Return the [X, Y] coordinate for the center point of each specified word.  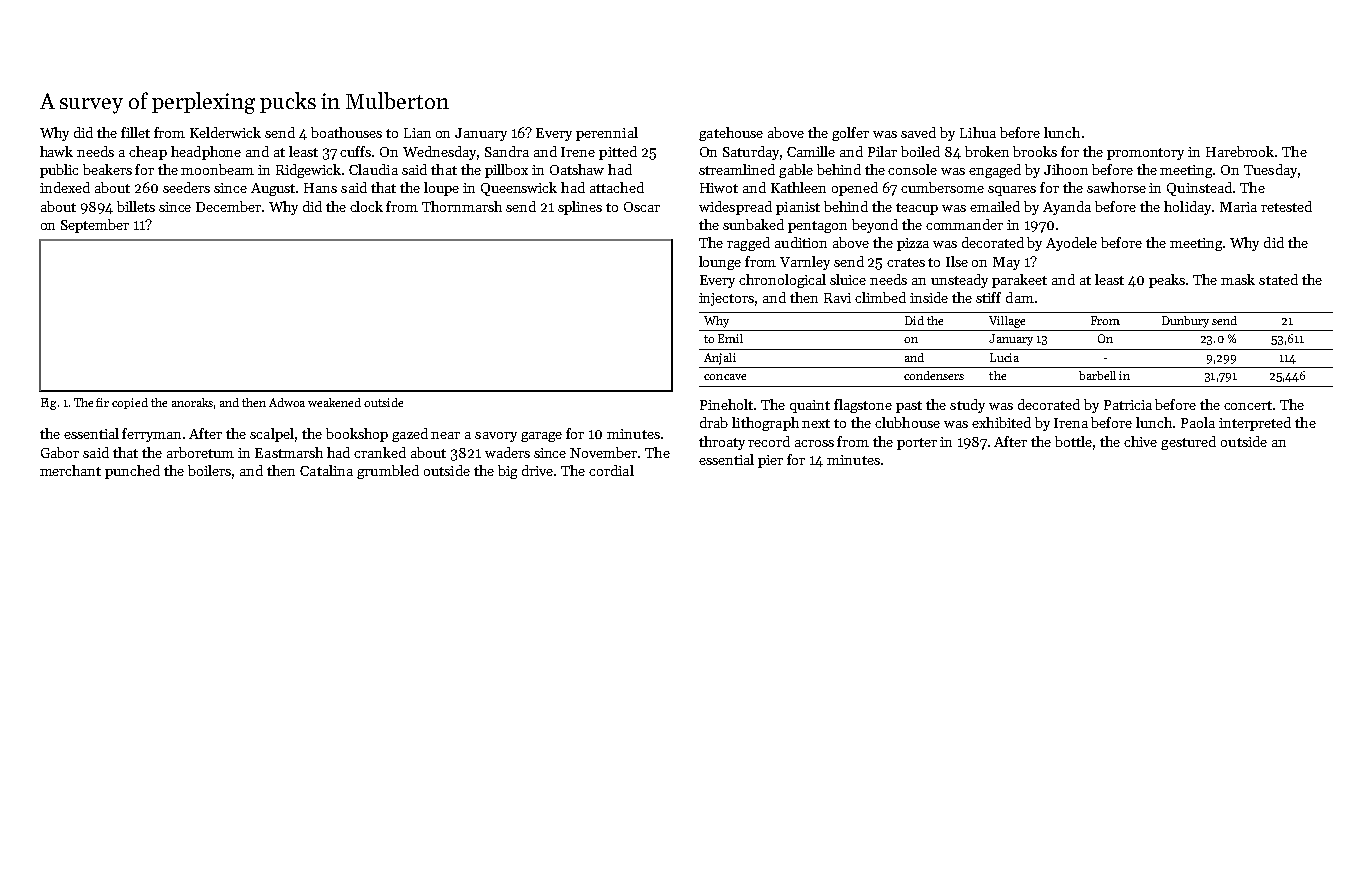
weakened [334, 402]
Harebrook [1240, 151]
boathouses [346, 132]
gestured [1188, 443]
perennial [607, 134]
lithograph [765, 424]
